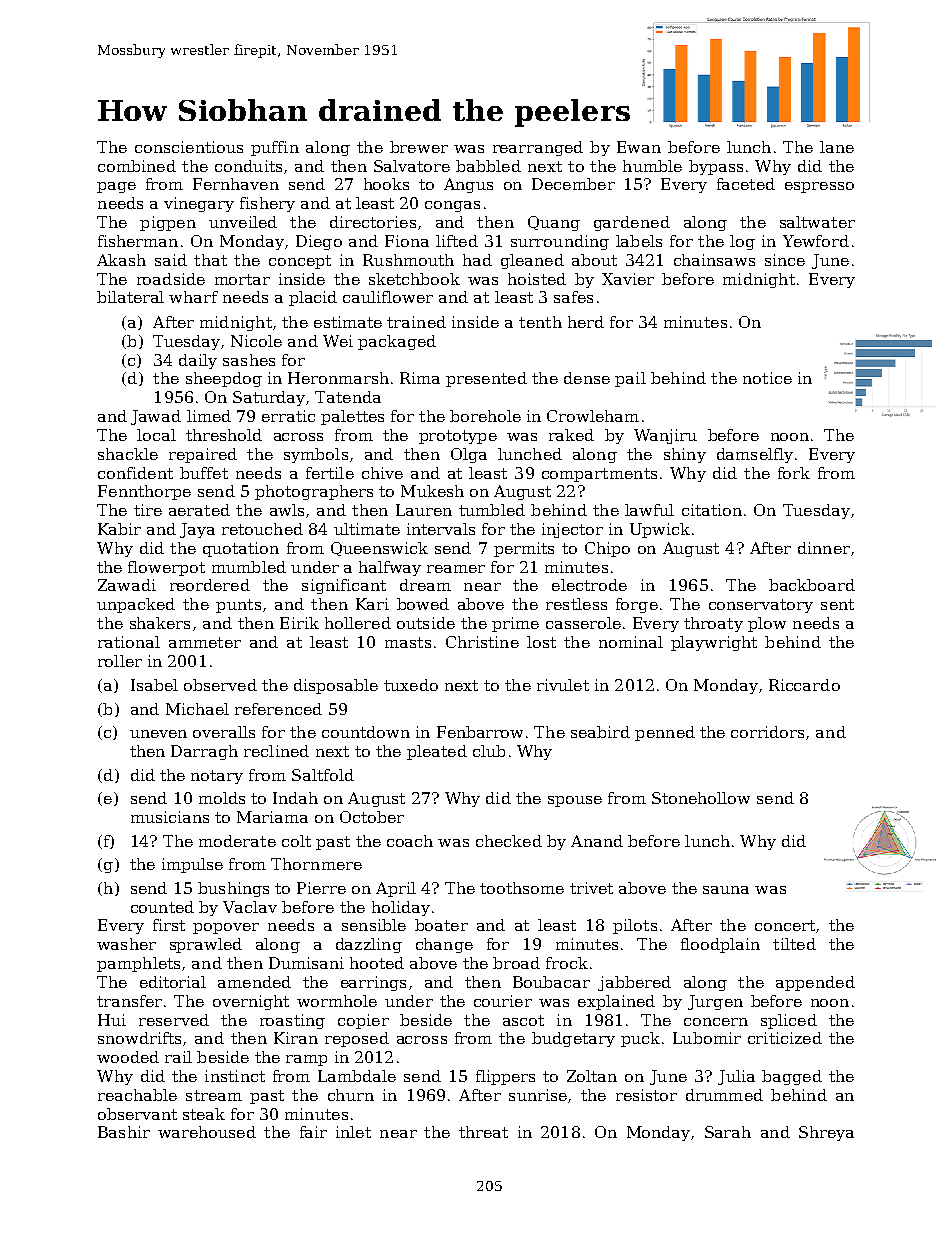  I want to click on directories, so click(373, 222).
